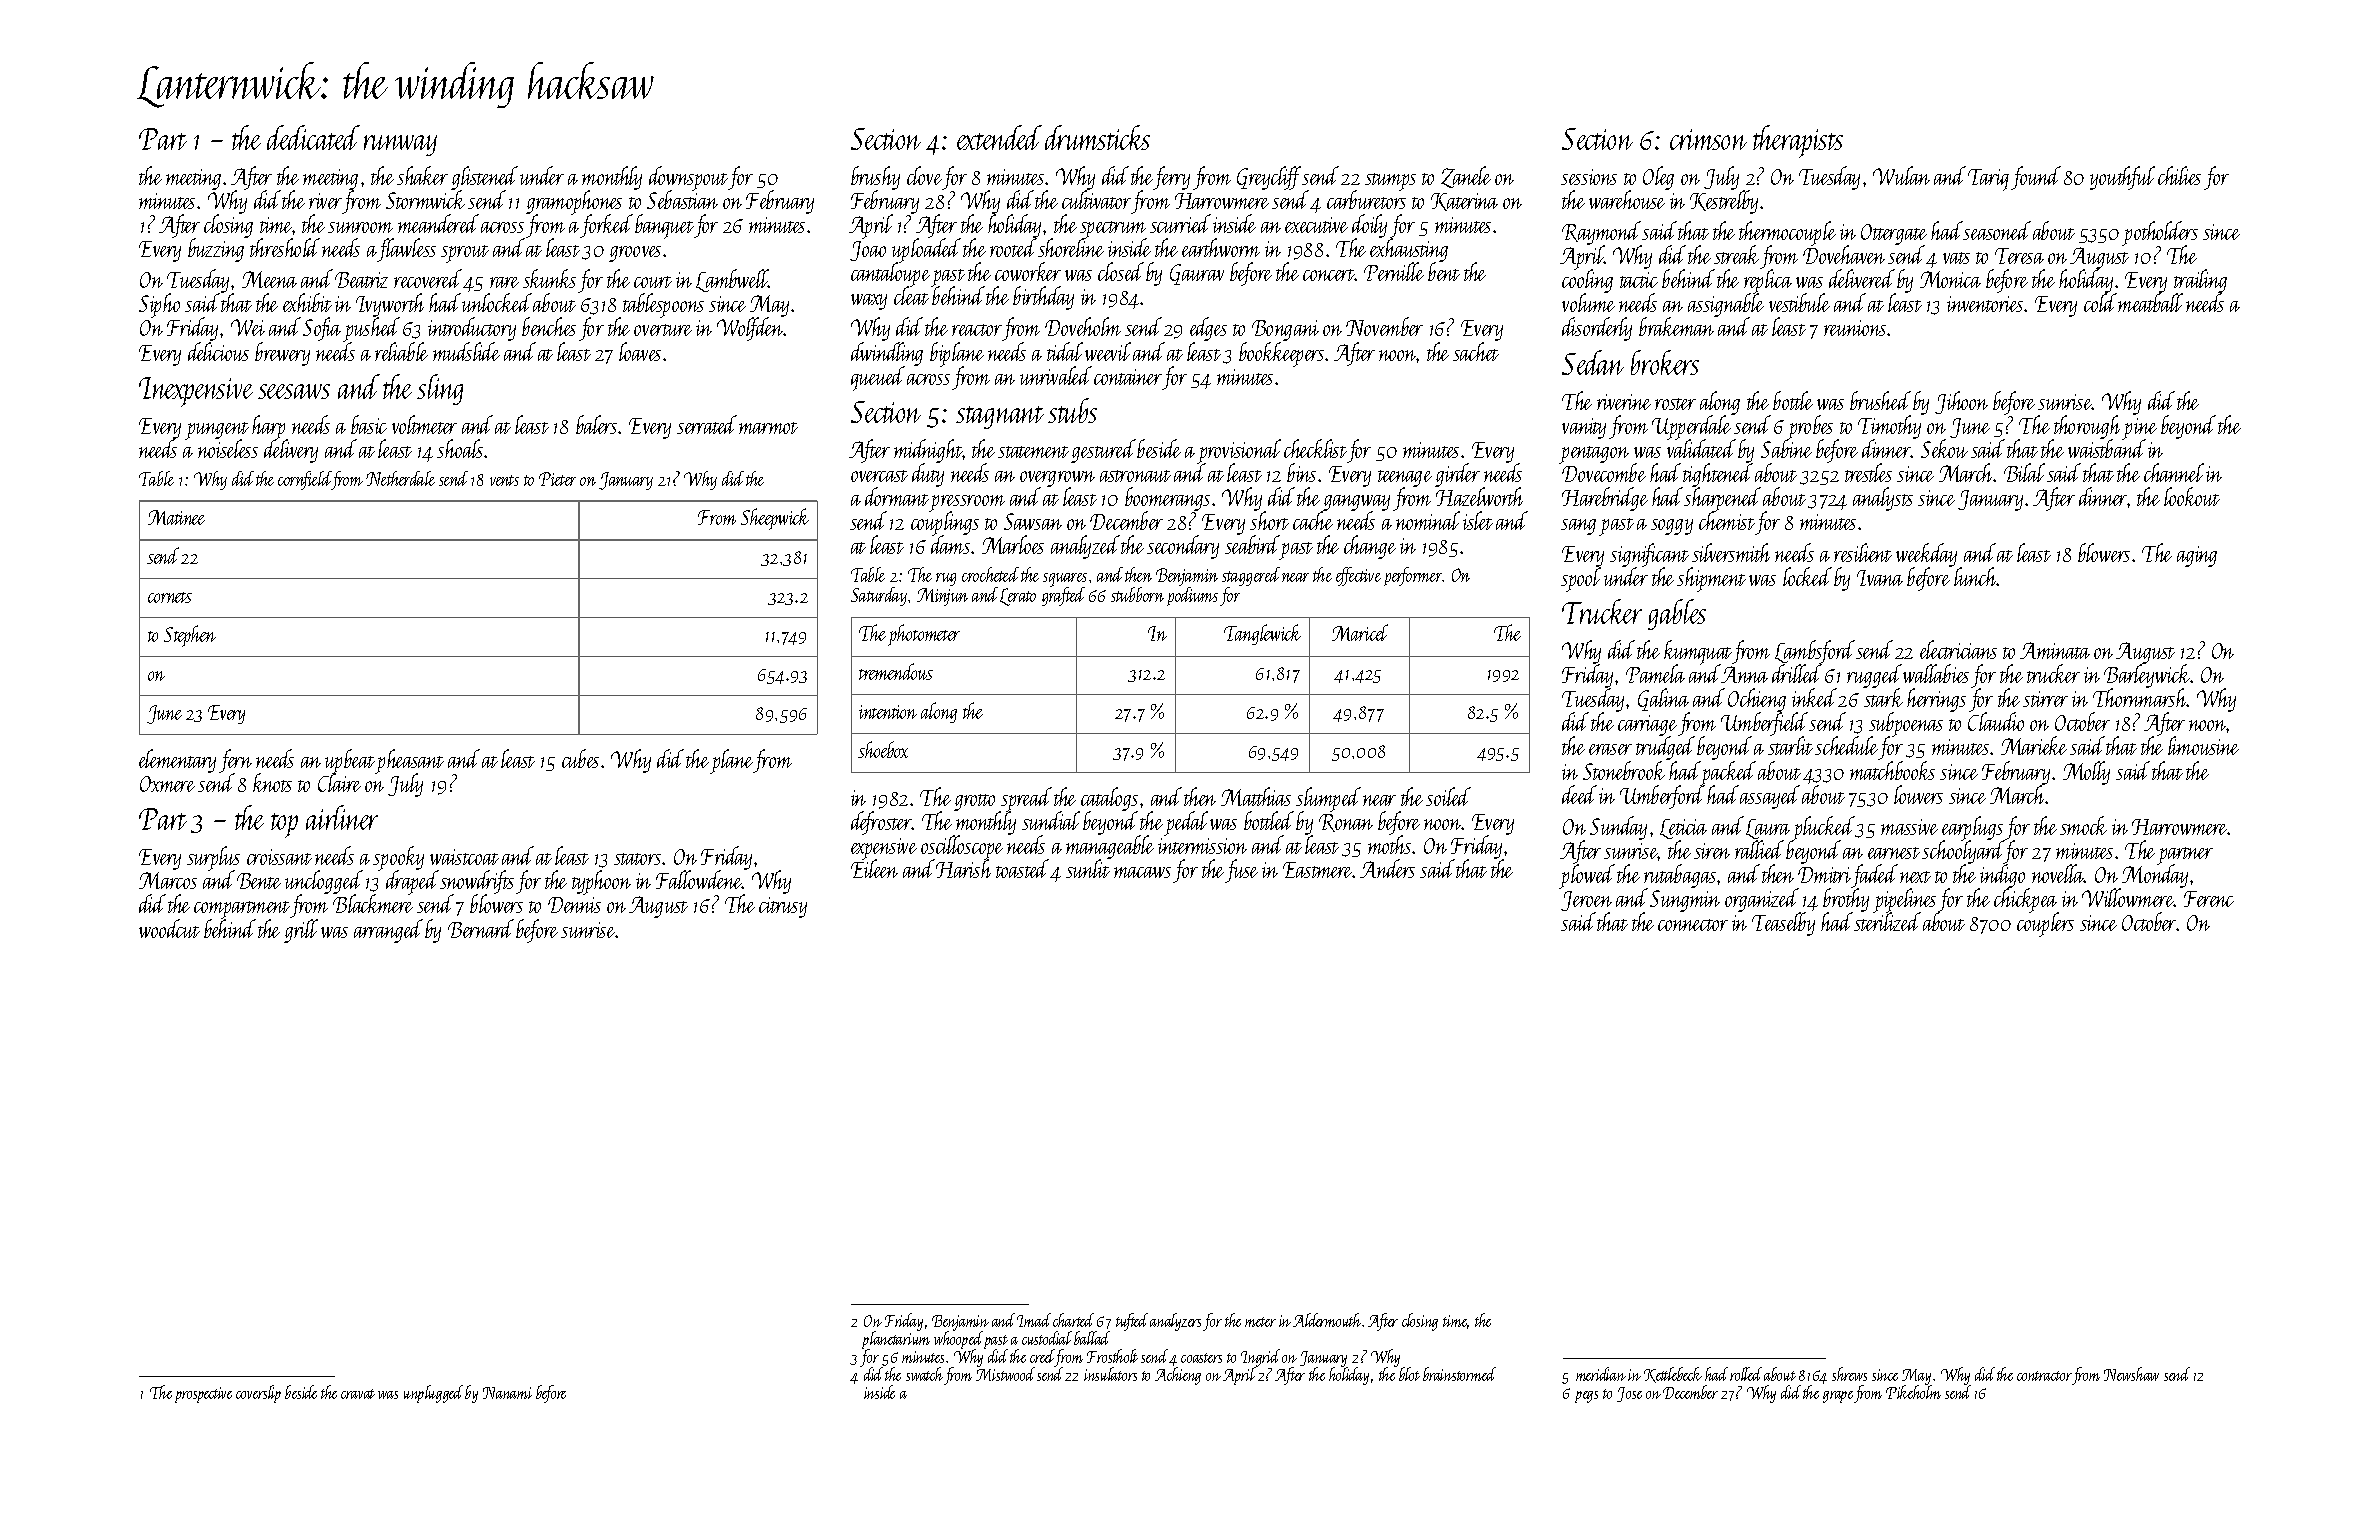 This page has height=1540, width=2380. What do you see at coordinates (1269, 178) in the page?
I see `Greycliff` at bounding box center [1269, 178].
